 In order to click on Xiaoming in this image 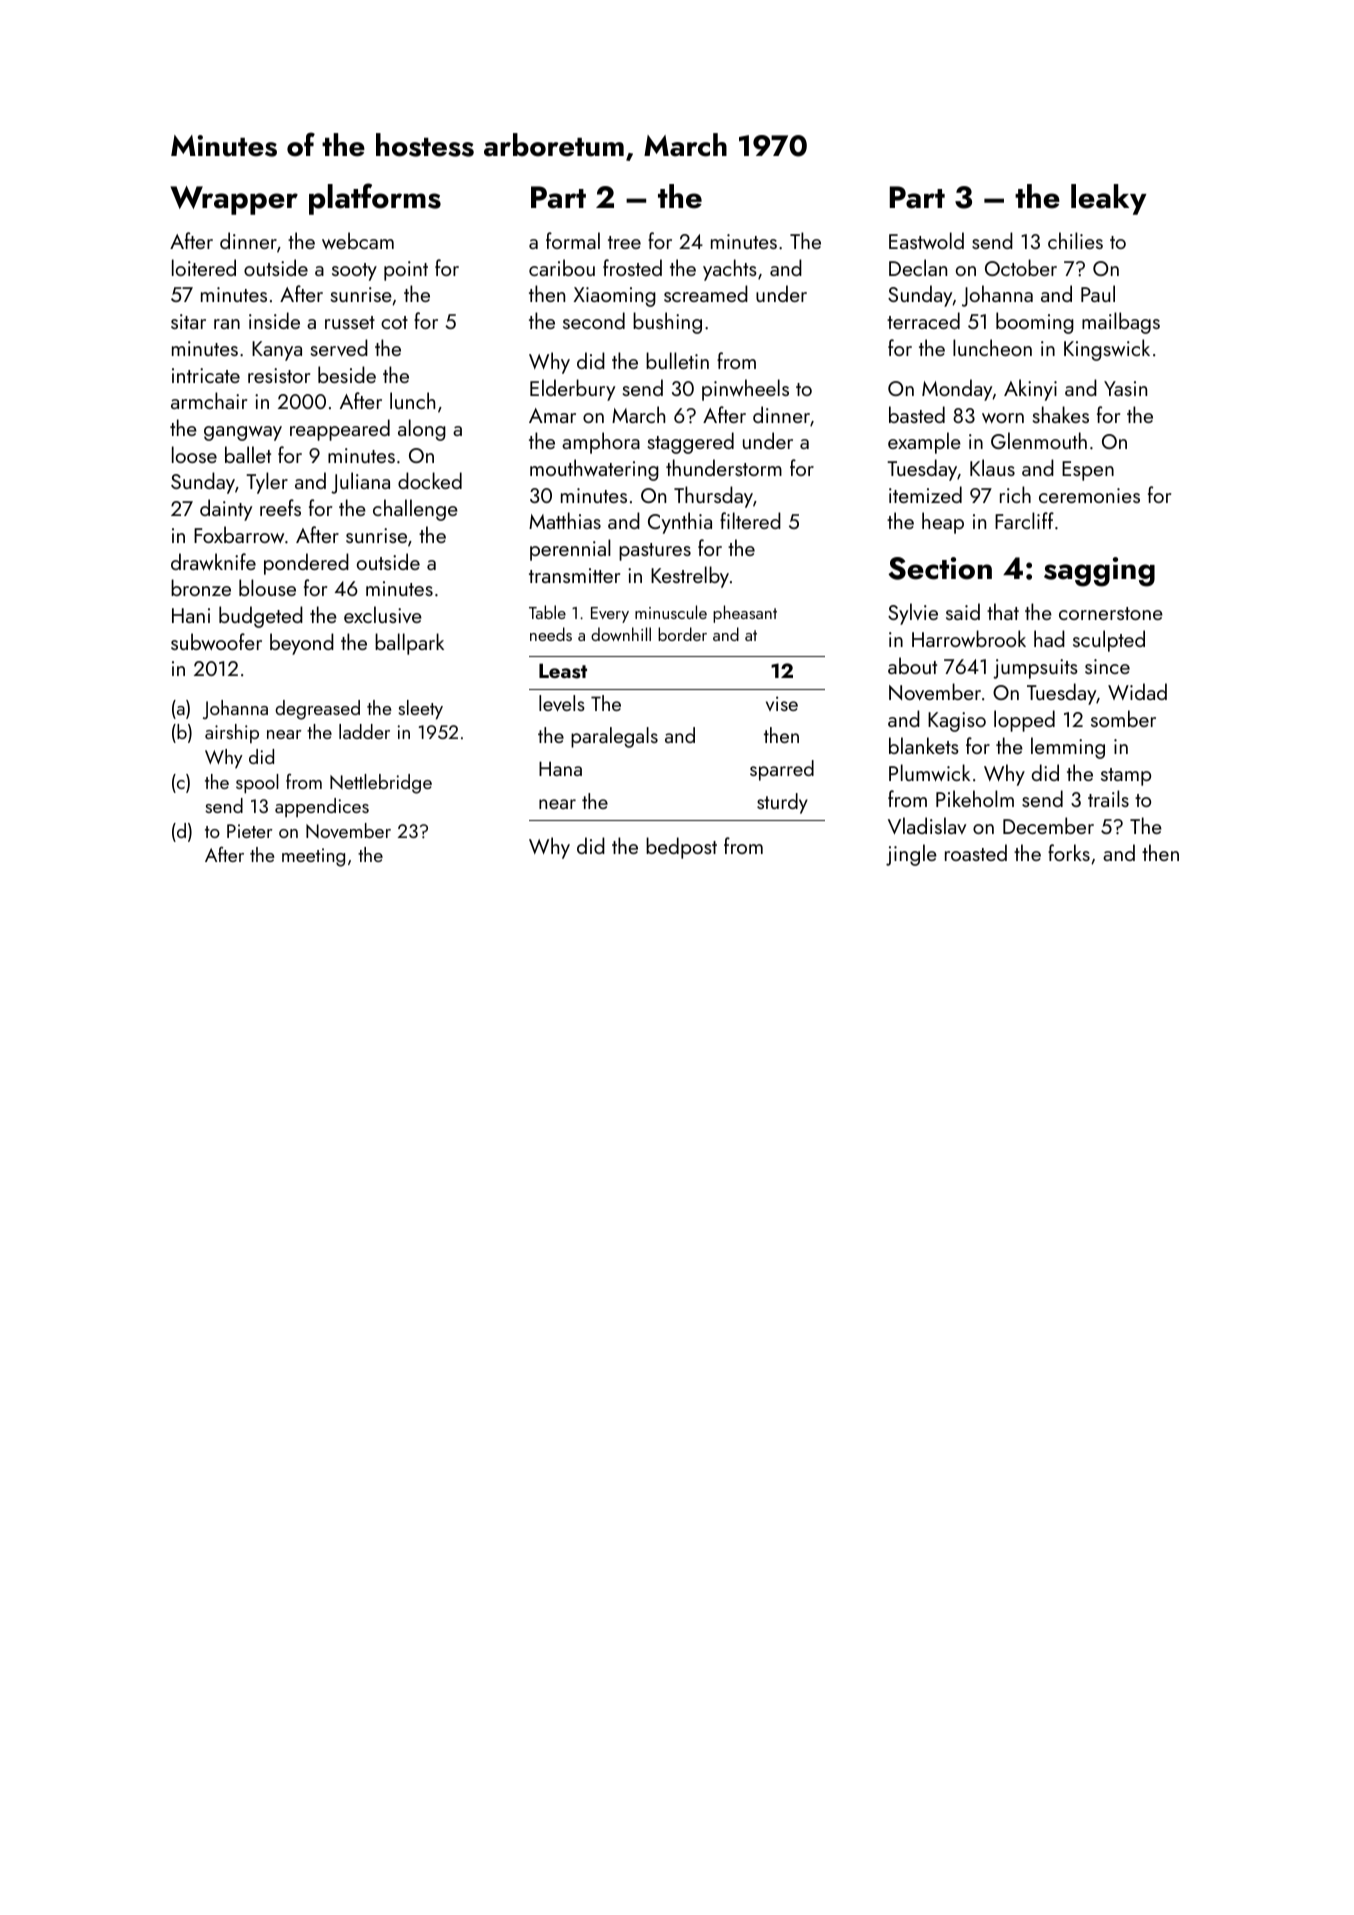, I will do `click(615, 297)`.
